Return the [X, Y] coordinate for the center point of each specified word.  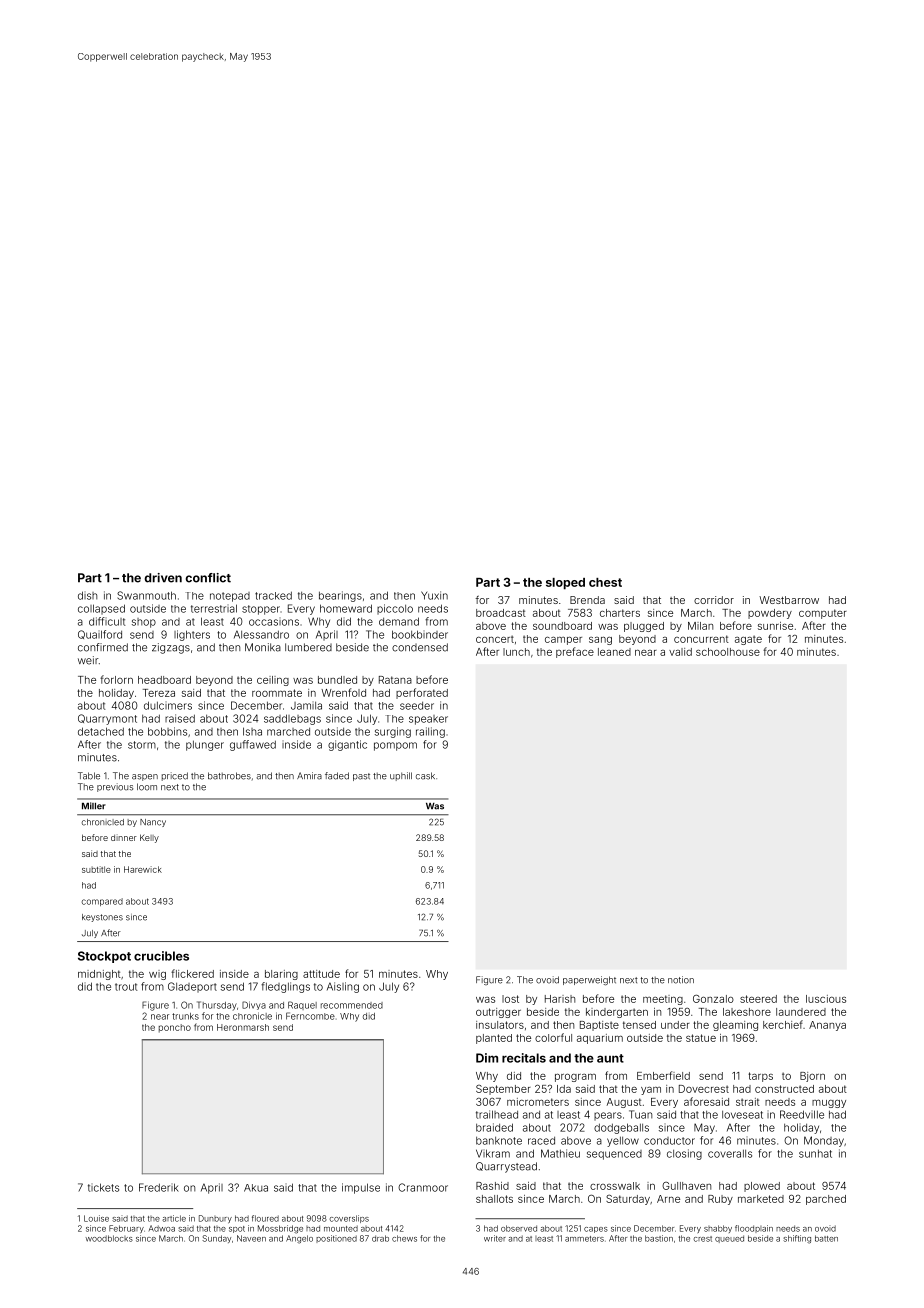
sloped [565, 584]
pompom [395, 746]
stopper [261, 610]
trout [126, 987]
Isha [252, 731]
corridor [714, 600]
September [503, 1090]
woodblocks [109, 1238]
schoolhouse [728, 652]
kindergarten [617, 1013]
